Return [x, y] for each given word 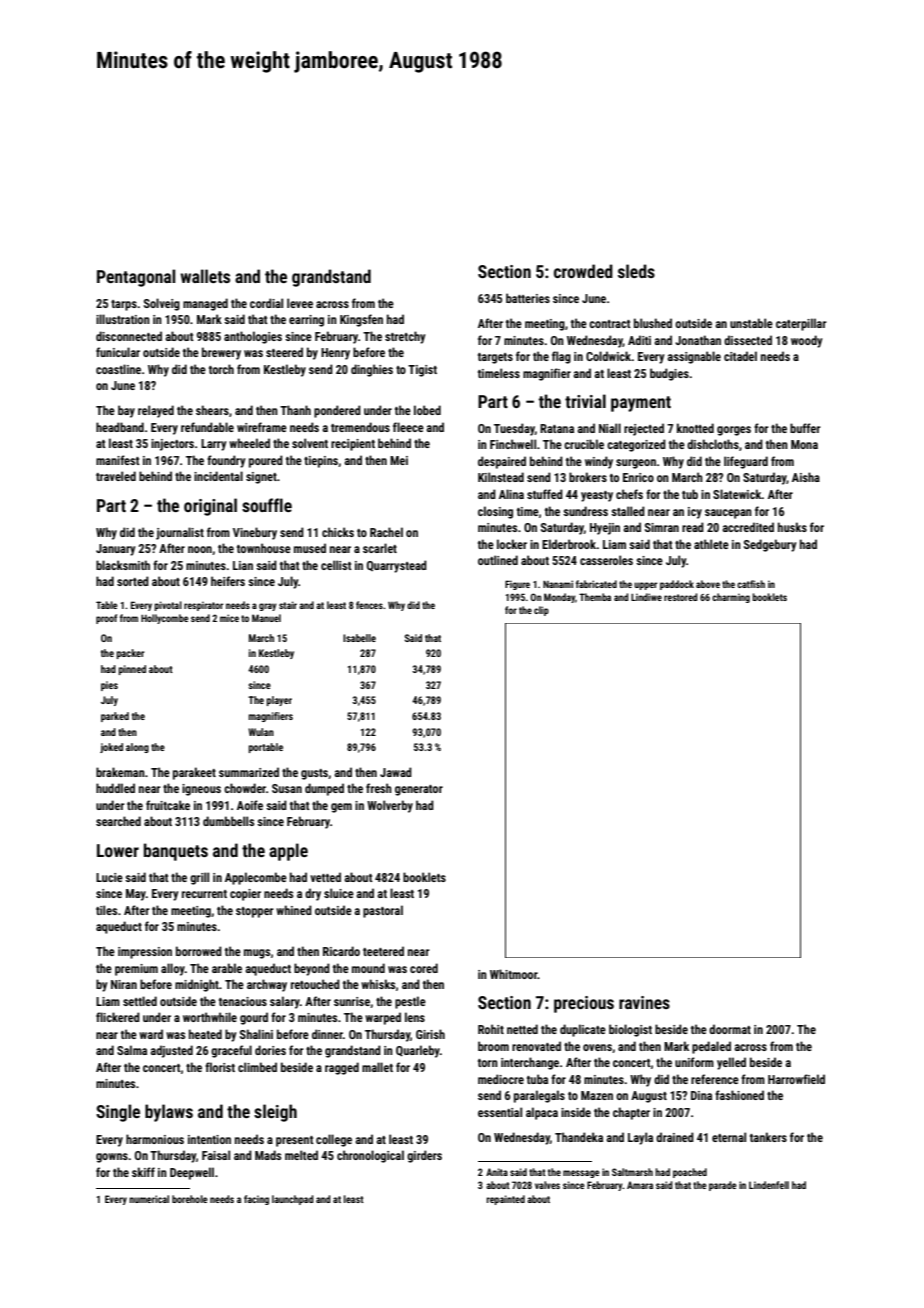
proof [106, 619]
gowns [112, 1158]
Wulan [261, 732]
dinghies [372, 370]
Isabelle [359, 638]
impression [145, 953]
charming [731, 598]
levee [300, 303]
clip [541, 611]
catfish [751, 584]
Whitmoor [514, 974]
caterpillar [801, 324]
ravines [644, 1002]
